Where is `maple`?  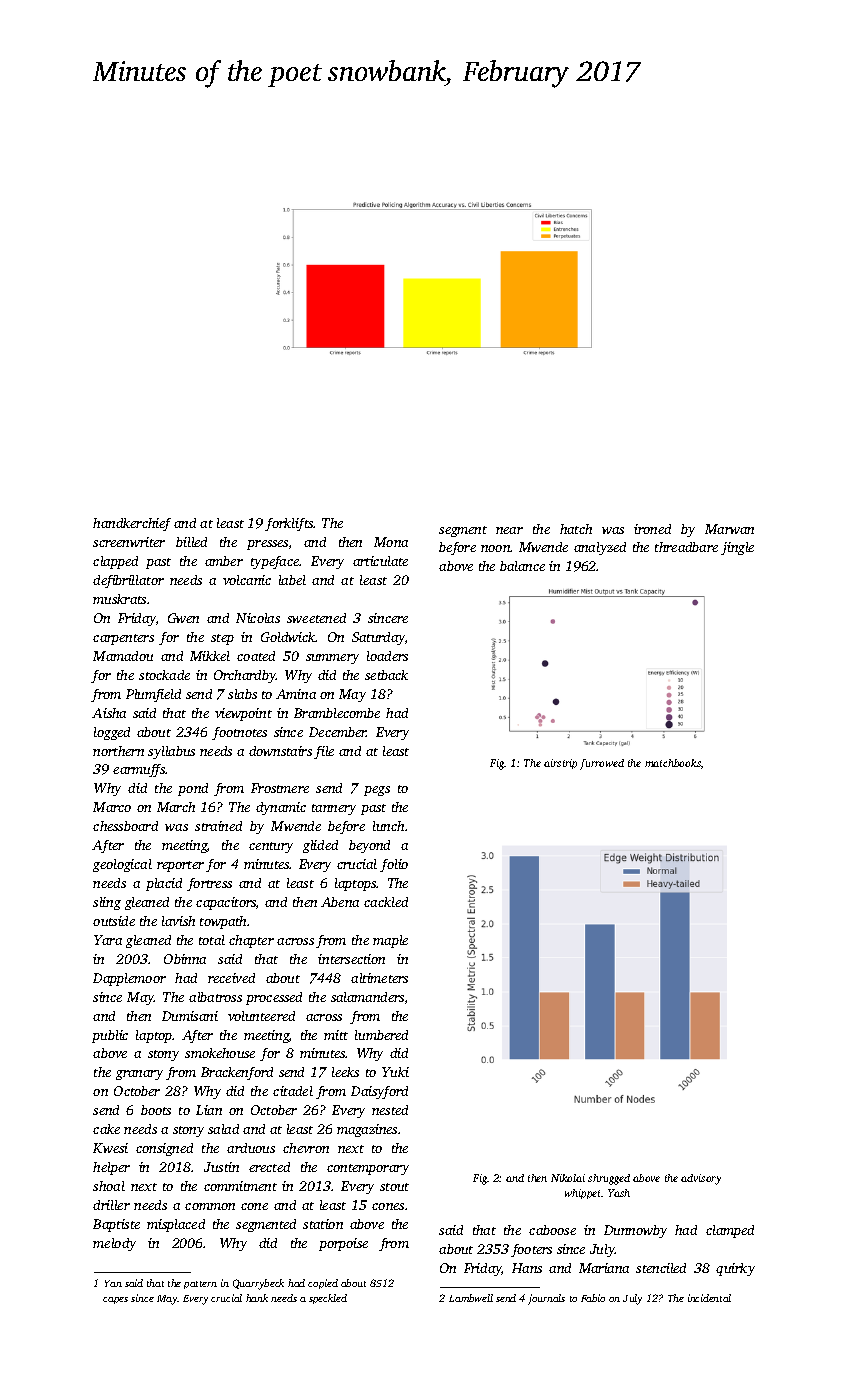 maple is located at coordinates (390, 941).
